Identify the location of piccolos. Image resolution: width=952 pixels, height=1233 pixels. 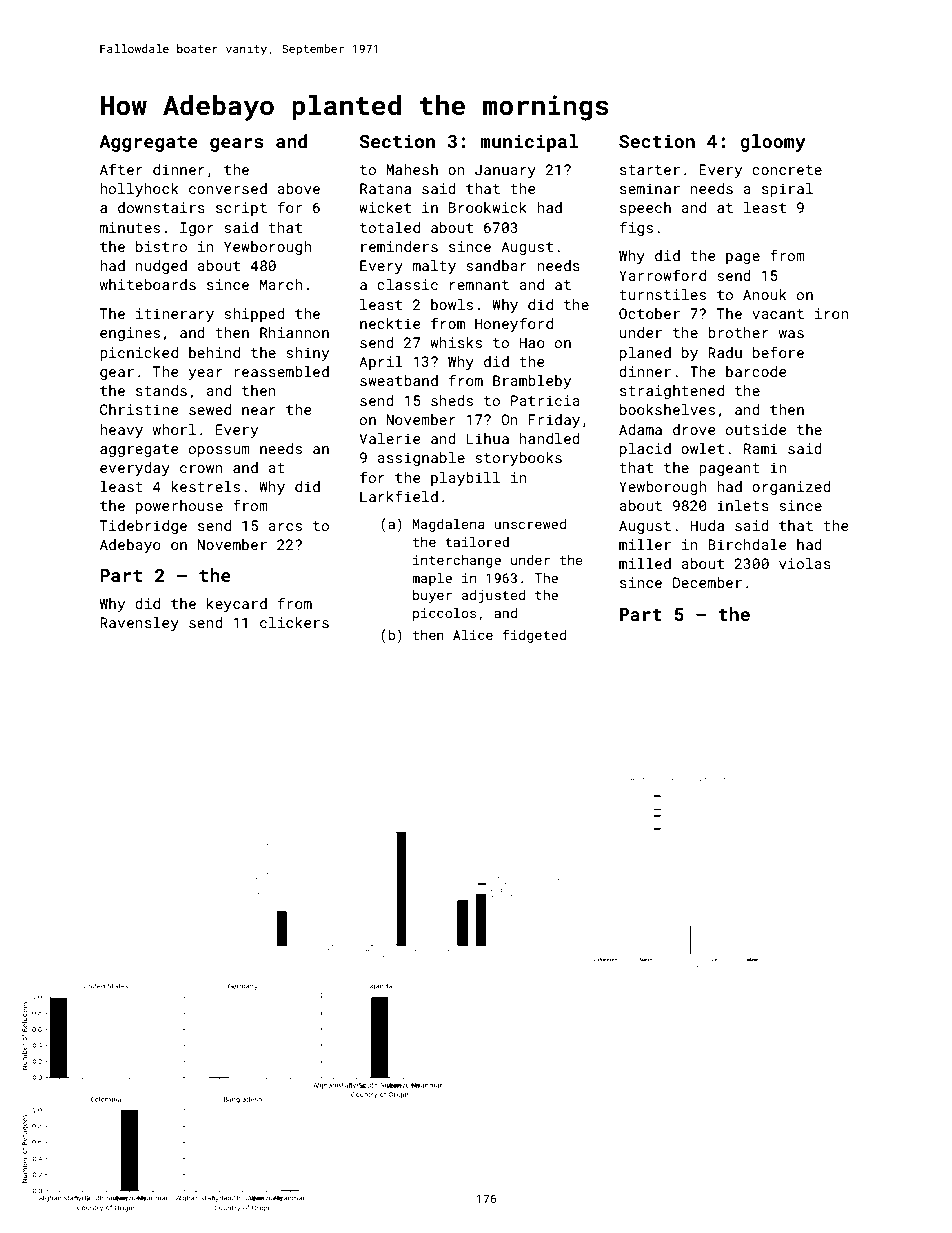
(444, 614).
